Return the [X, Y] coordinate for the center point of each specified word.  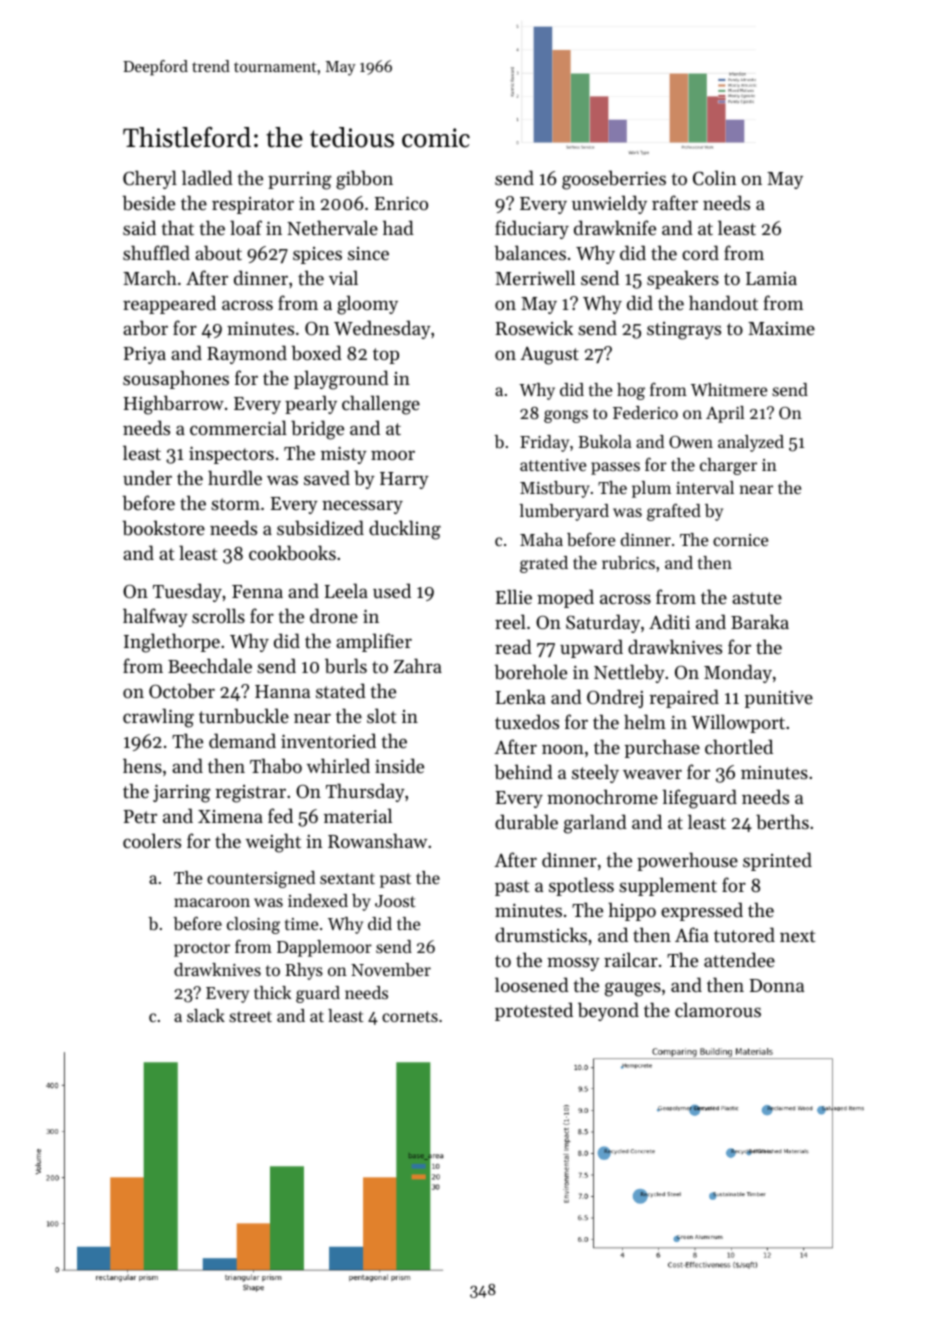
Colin [714, 177]
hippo [632, 911]
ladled [207, 177]
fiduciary [532, 229]
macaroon [212, 902]
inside [399, 765]
